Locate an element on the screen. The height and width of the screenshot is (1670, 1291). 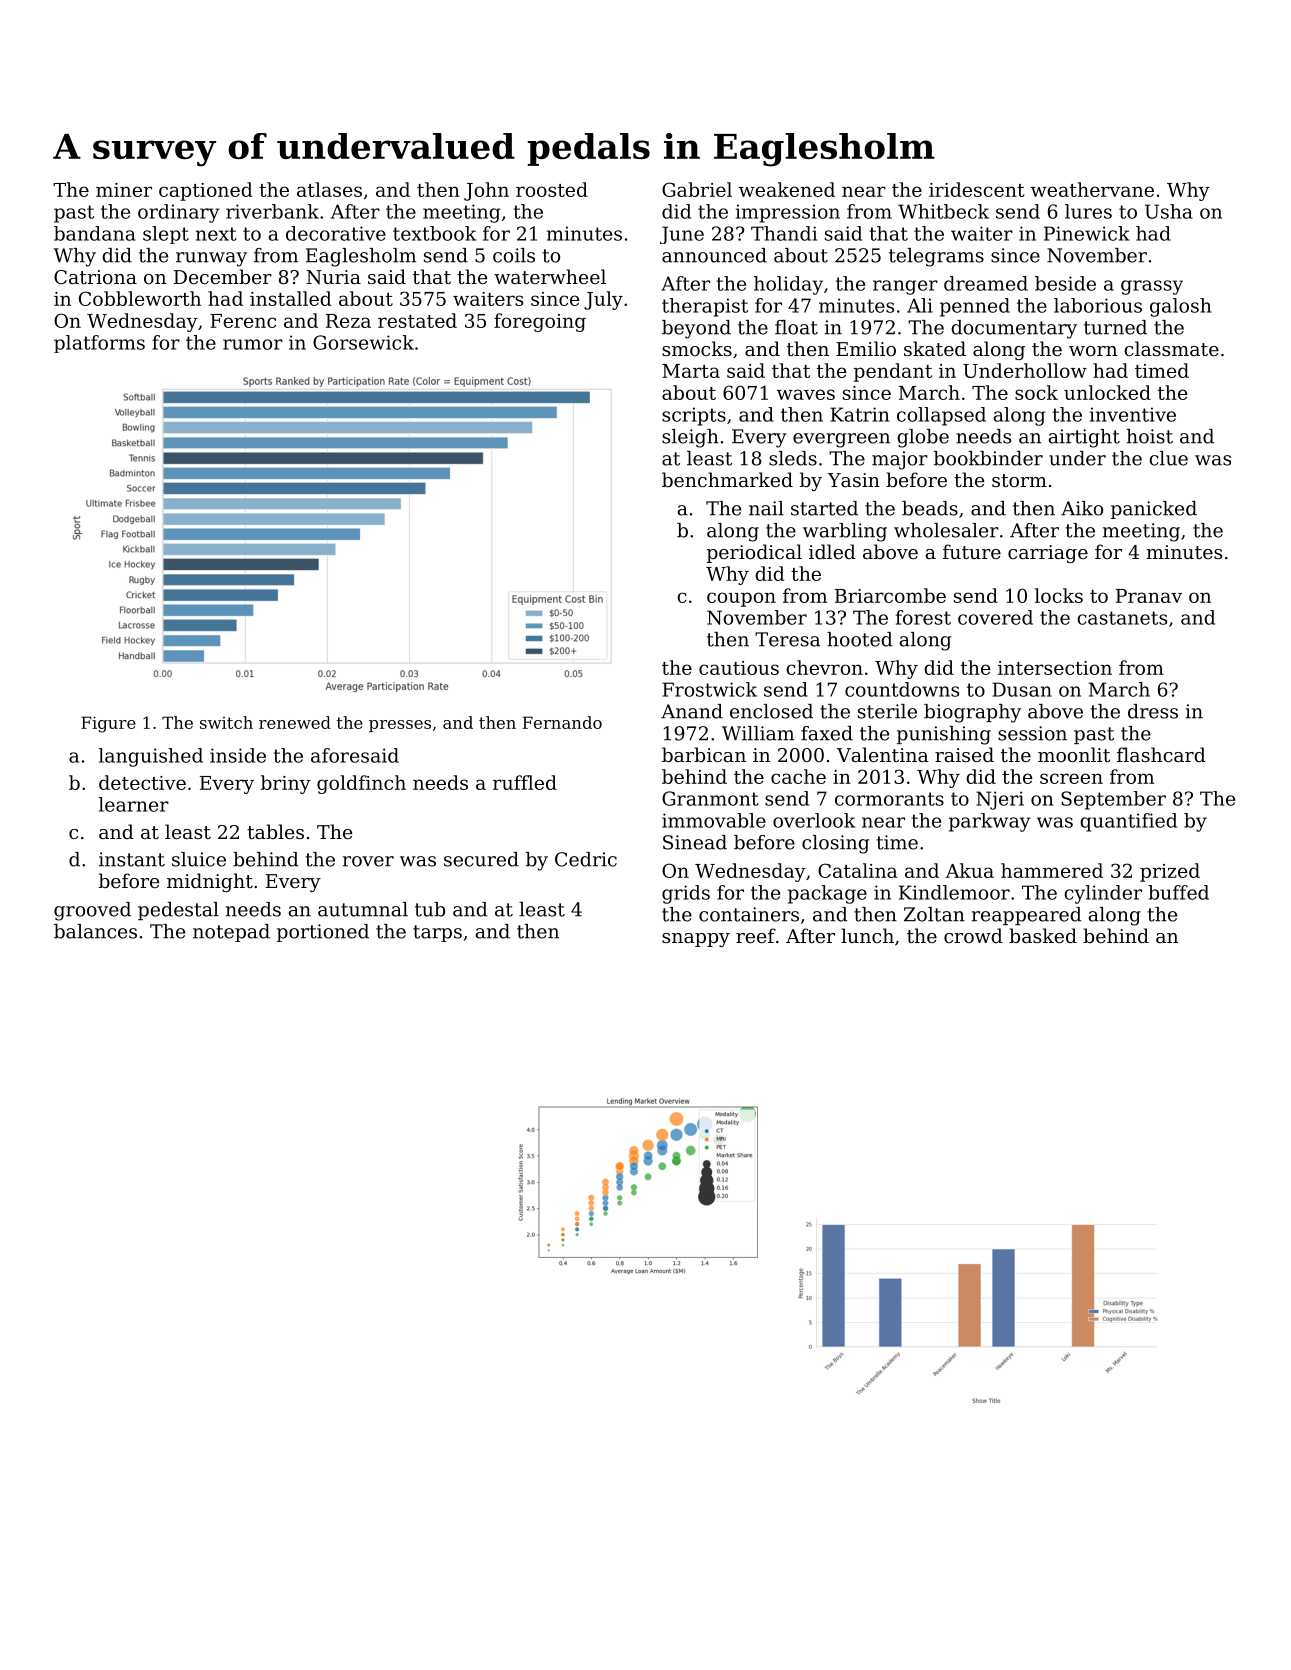
balances is located at coordinates (95, 931).
